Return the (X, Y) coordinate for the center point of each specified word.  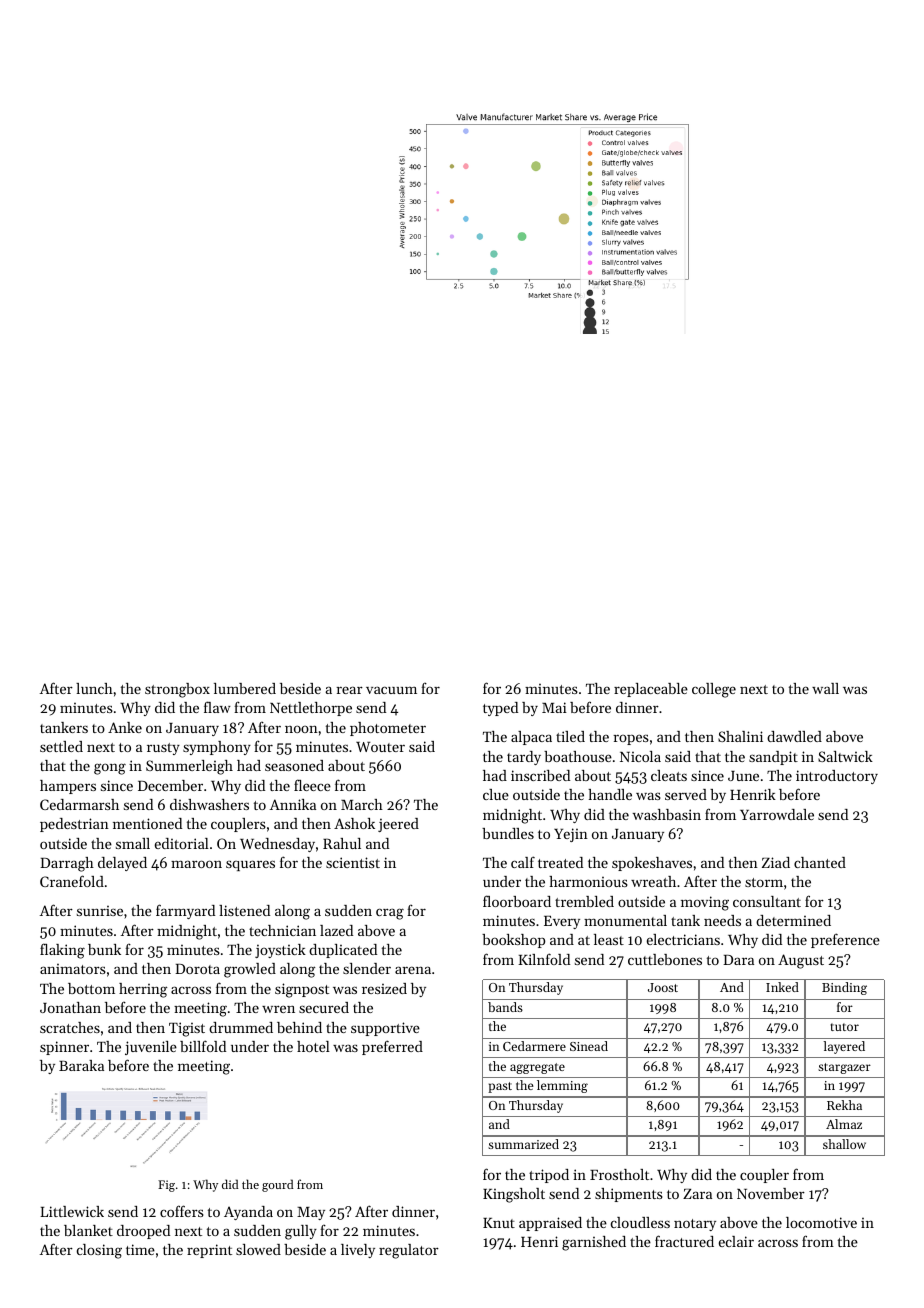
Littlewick (72, 1211)
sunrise (100, 911)
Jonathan (70, 1007)
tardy (524, 758)
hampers (68, 787)
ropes (631, 739)
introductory (837, 777)
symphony (217, 748)
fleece (312, 785)
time (140, 1249)
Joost (663, 987)
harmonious (588, 881)
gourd (278, 1185)
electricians (683, 939)
